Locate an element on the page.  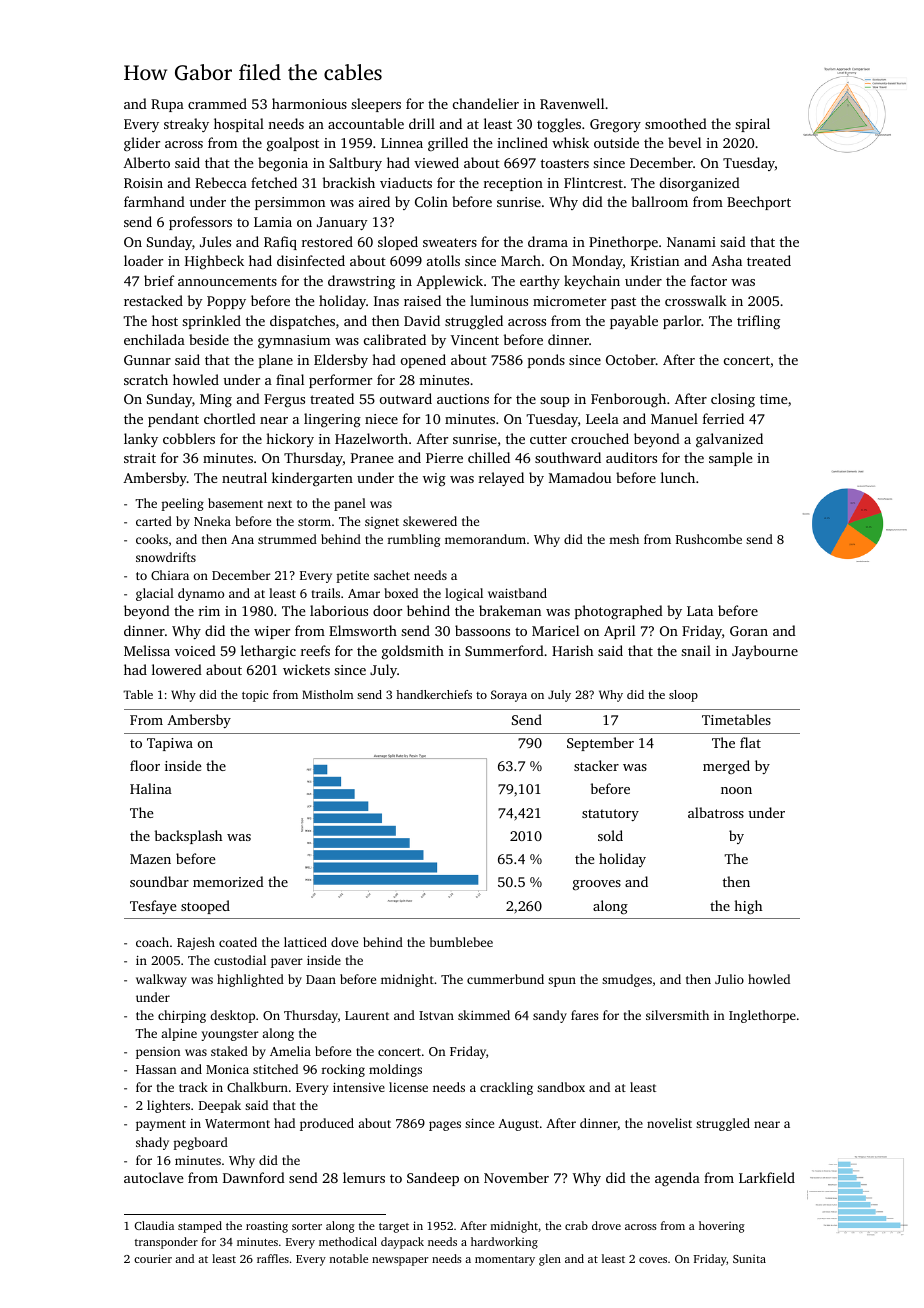
grooves is located at coordinates (597, 885).
